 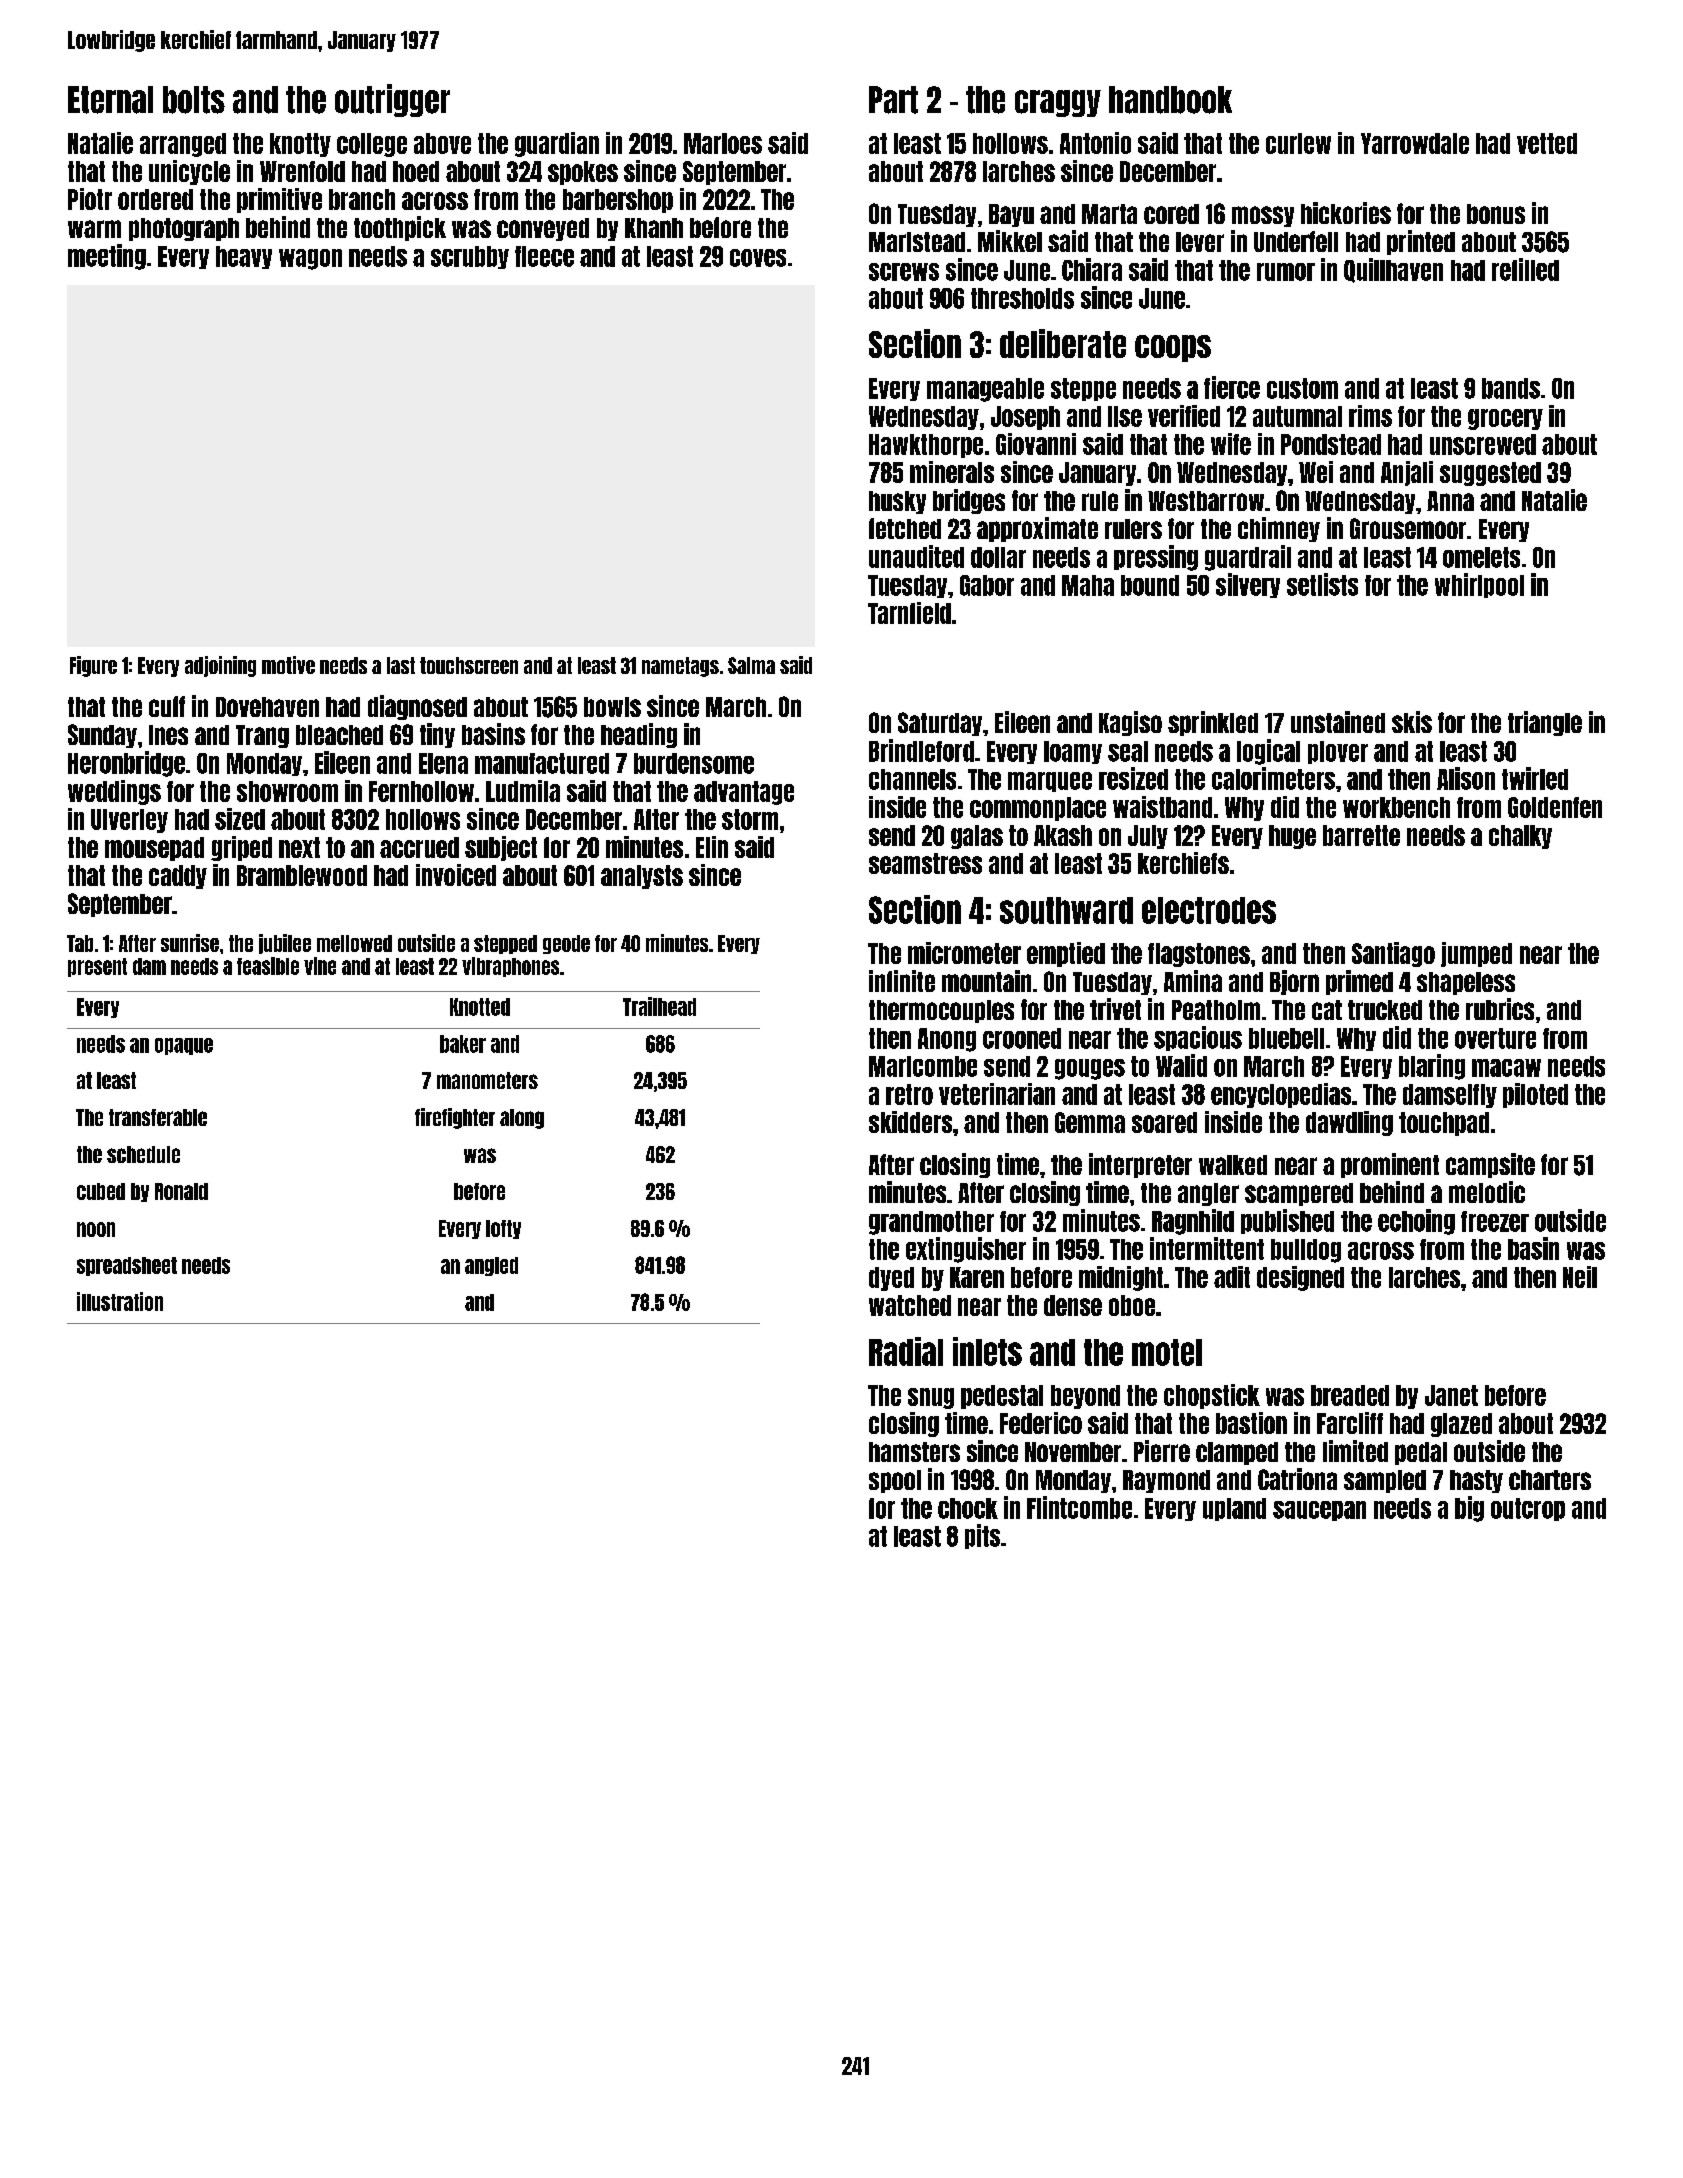 I want to click on heavy, so click(x=244, y=257).
